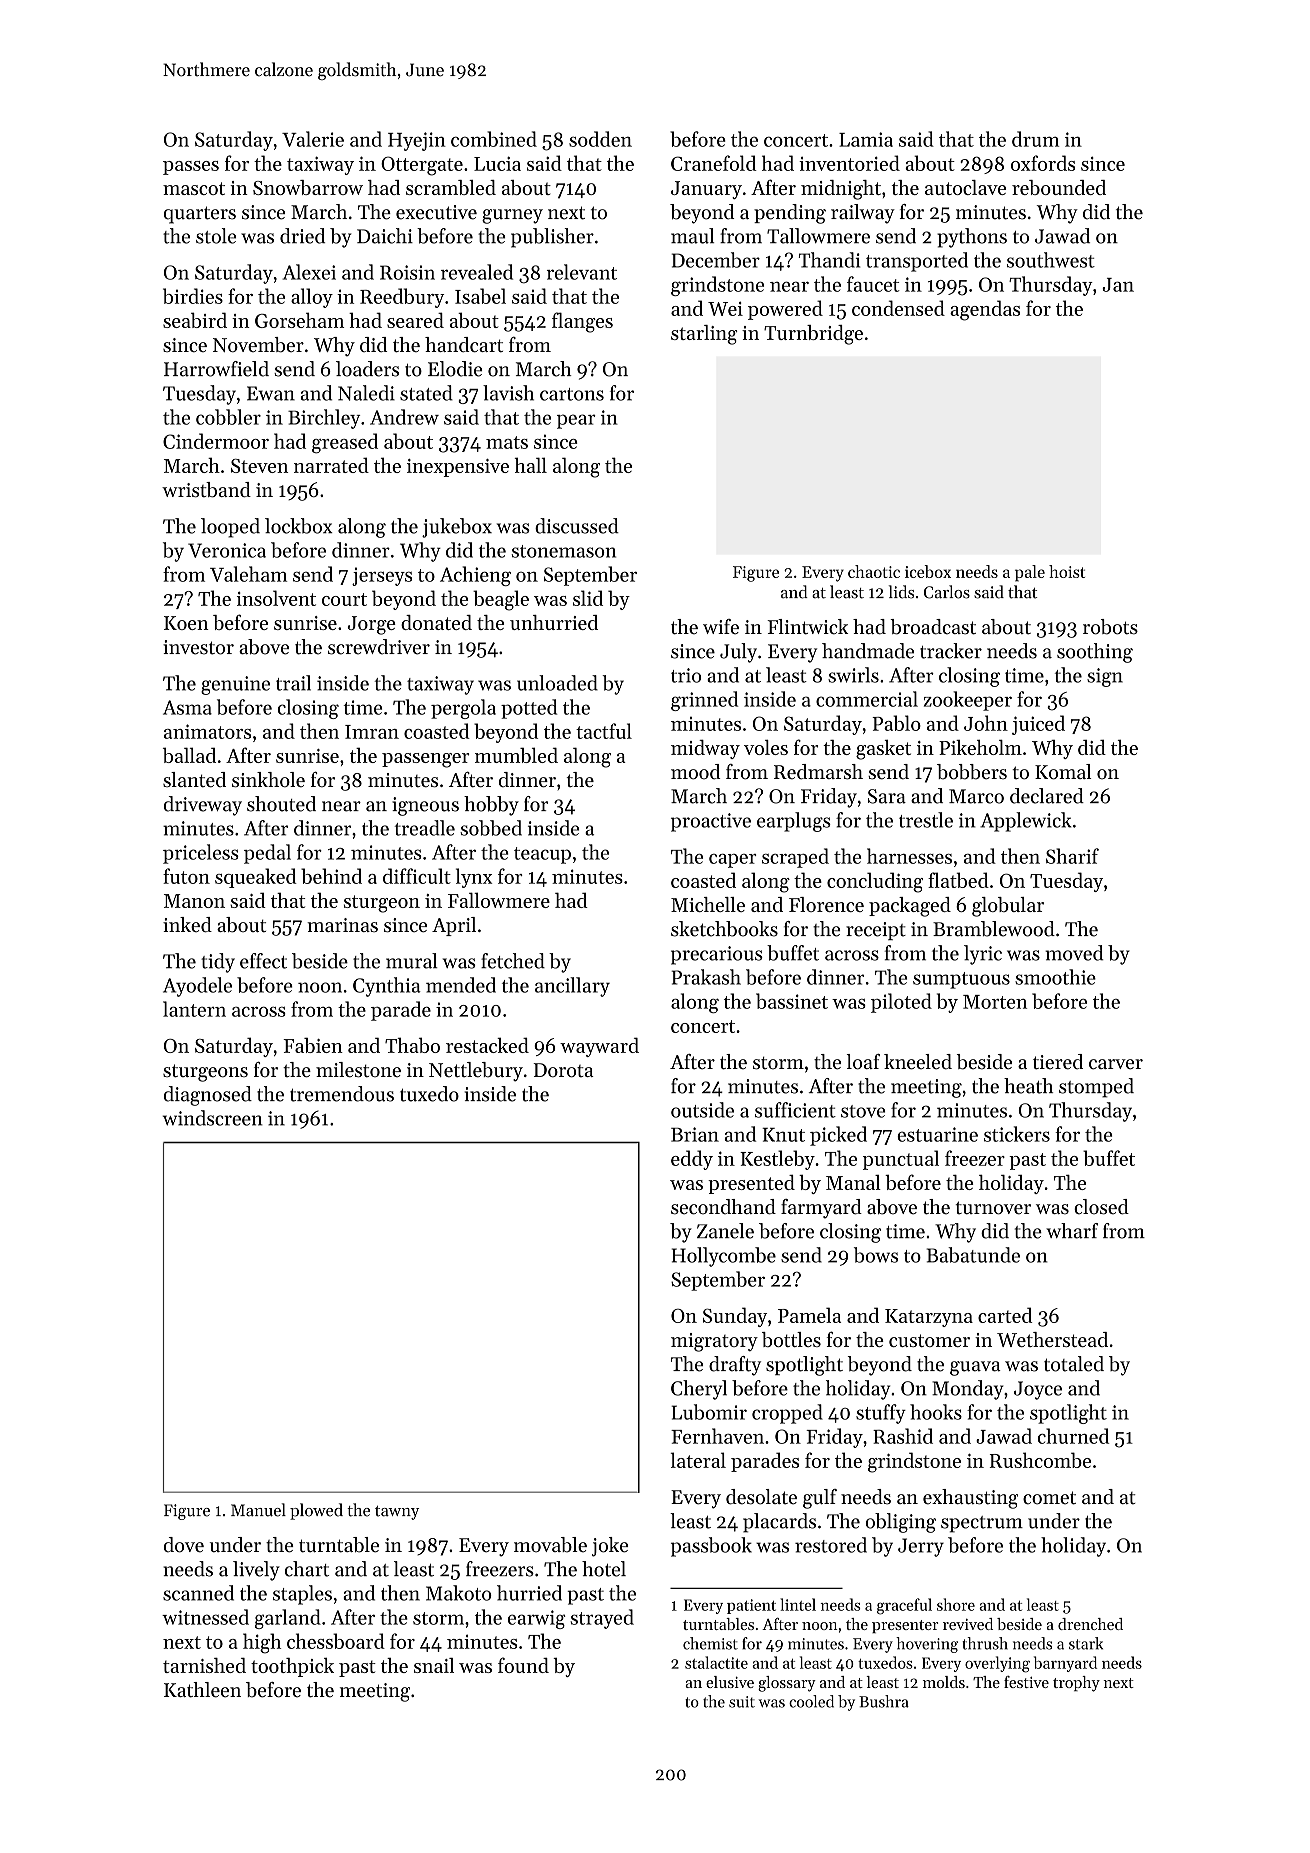  What do you see at coordinates (600, 139) in the screenshot?
I see `sodden` at bounding box center [600, 139].
